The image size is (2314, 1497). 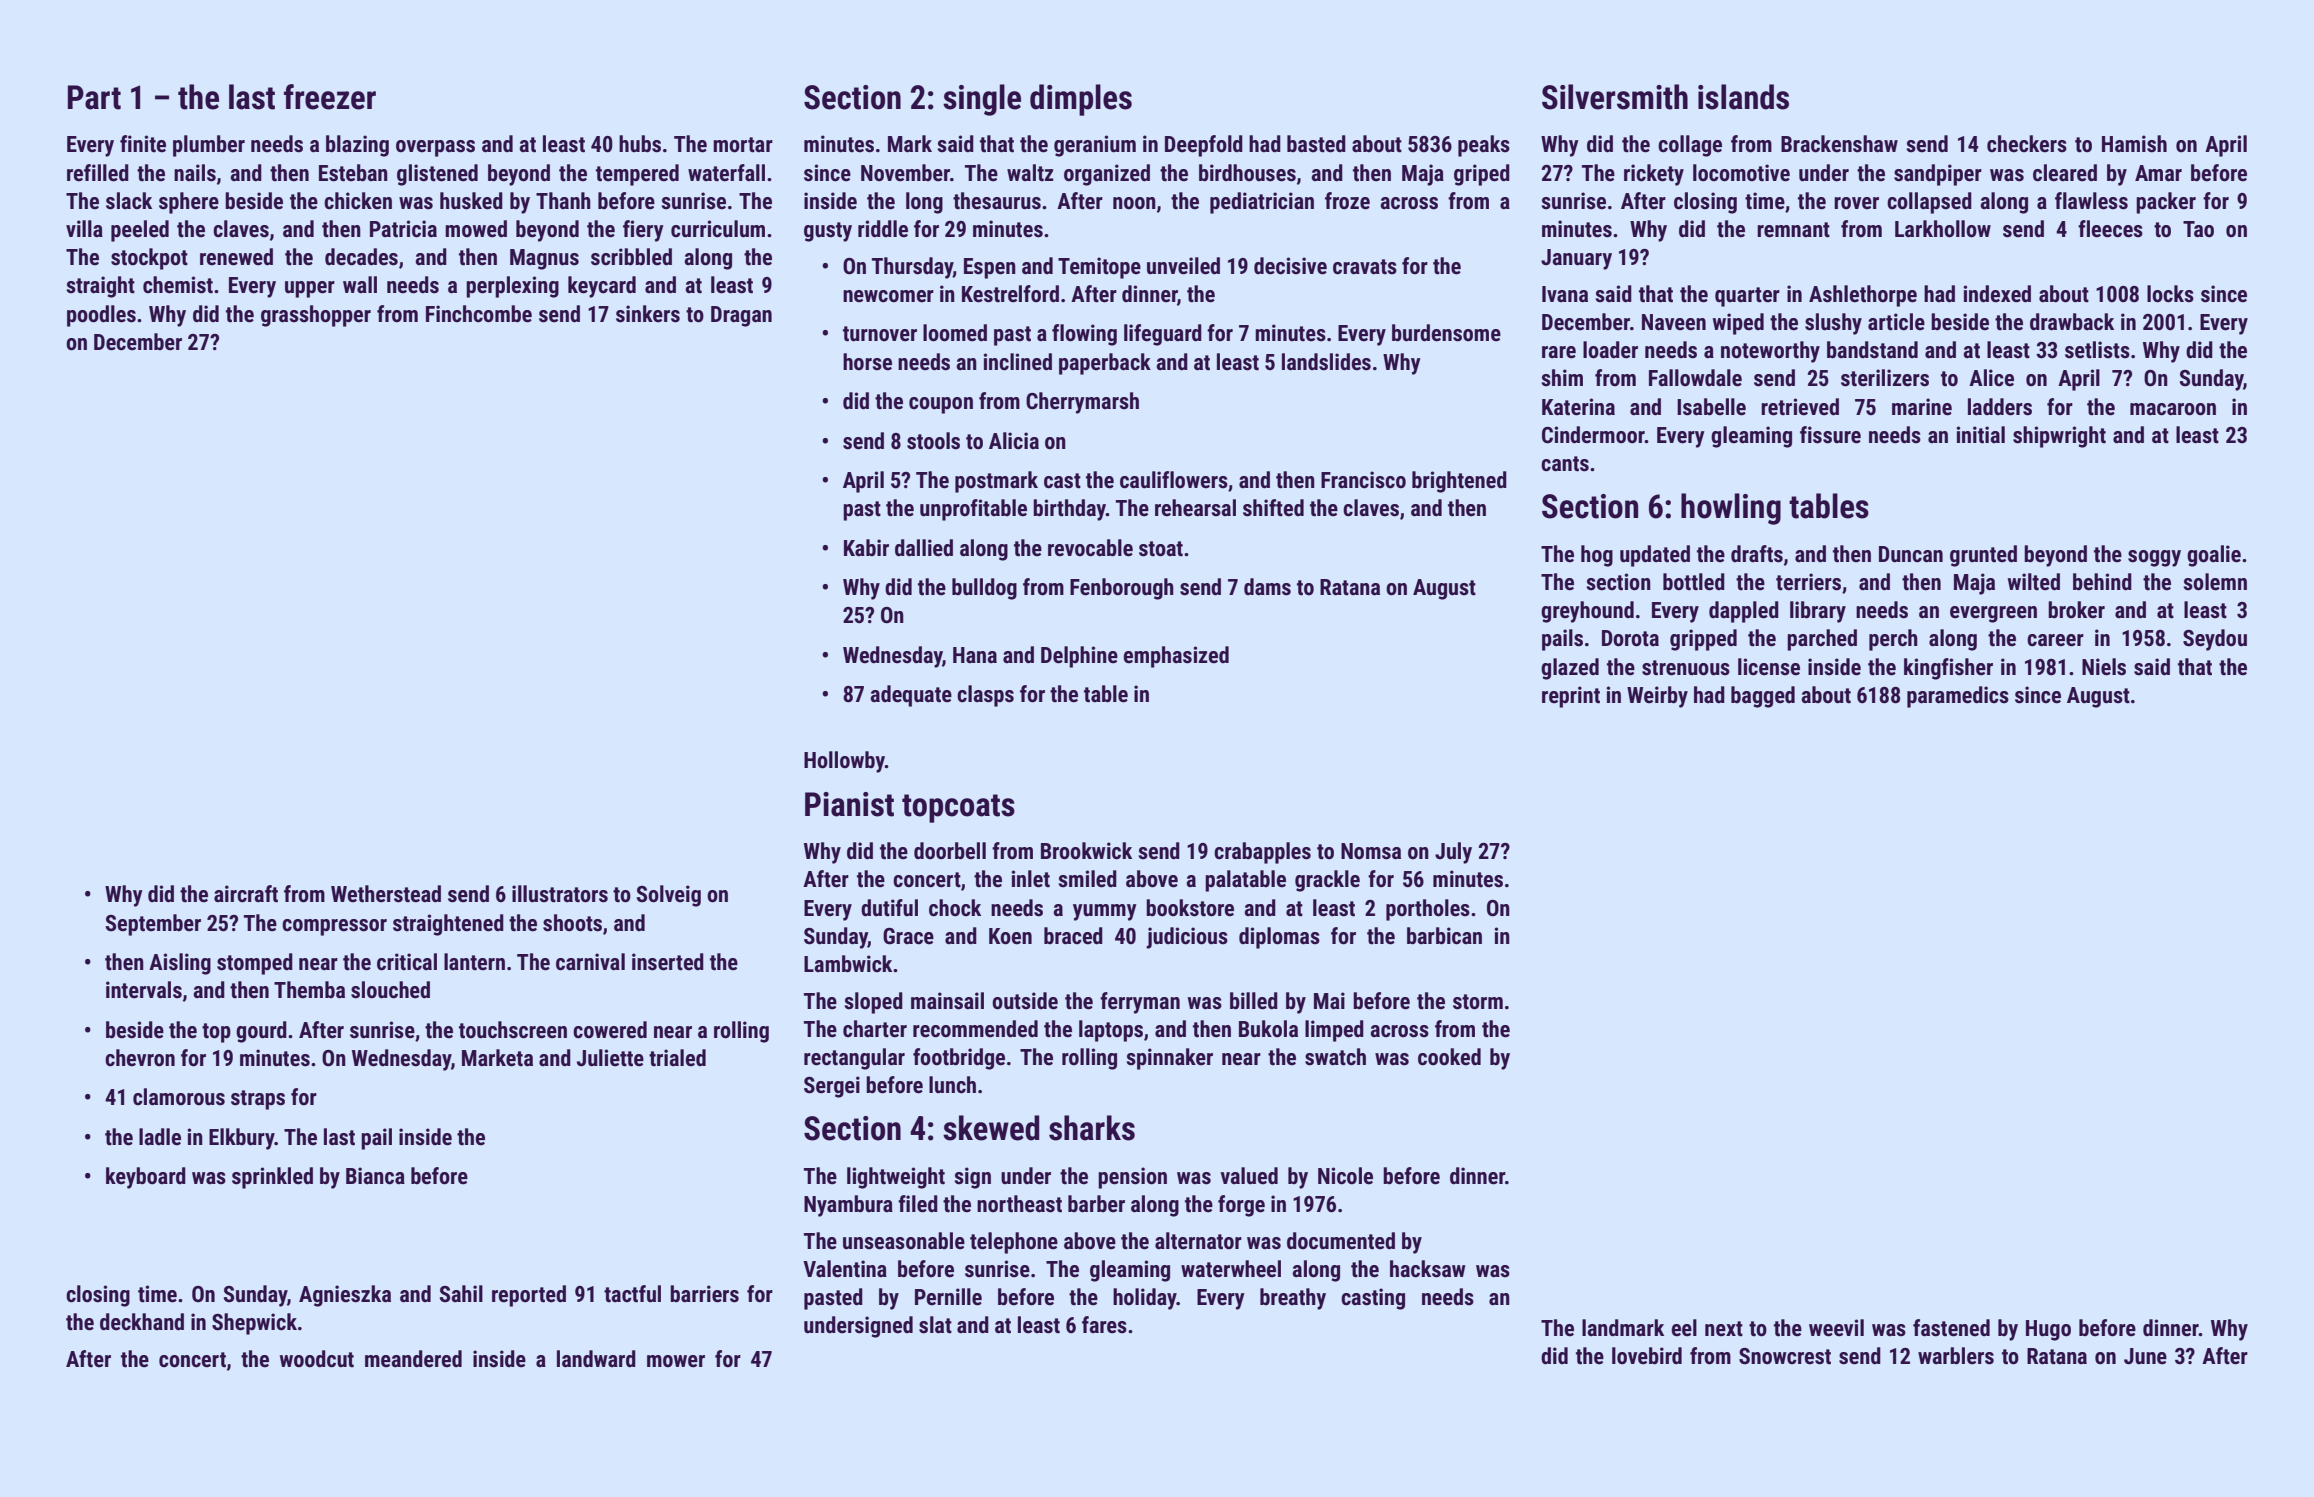 I want to click on June, so click(x=2145, y=1356).
